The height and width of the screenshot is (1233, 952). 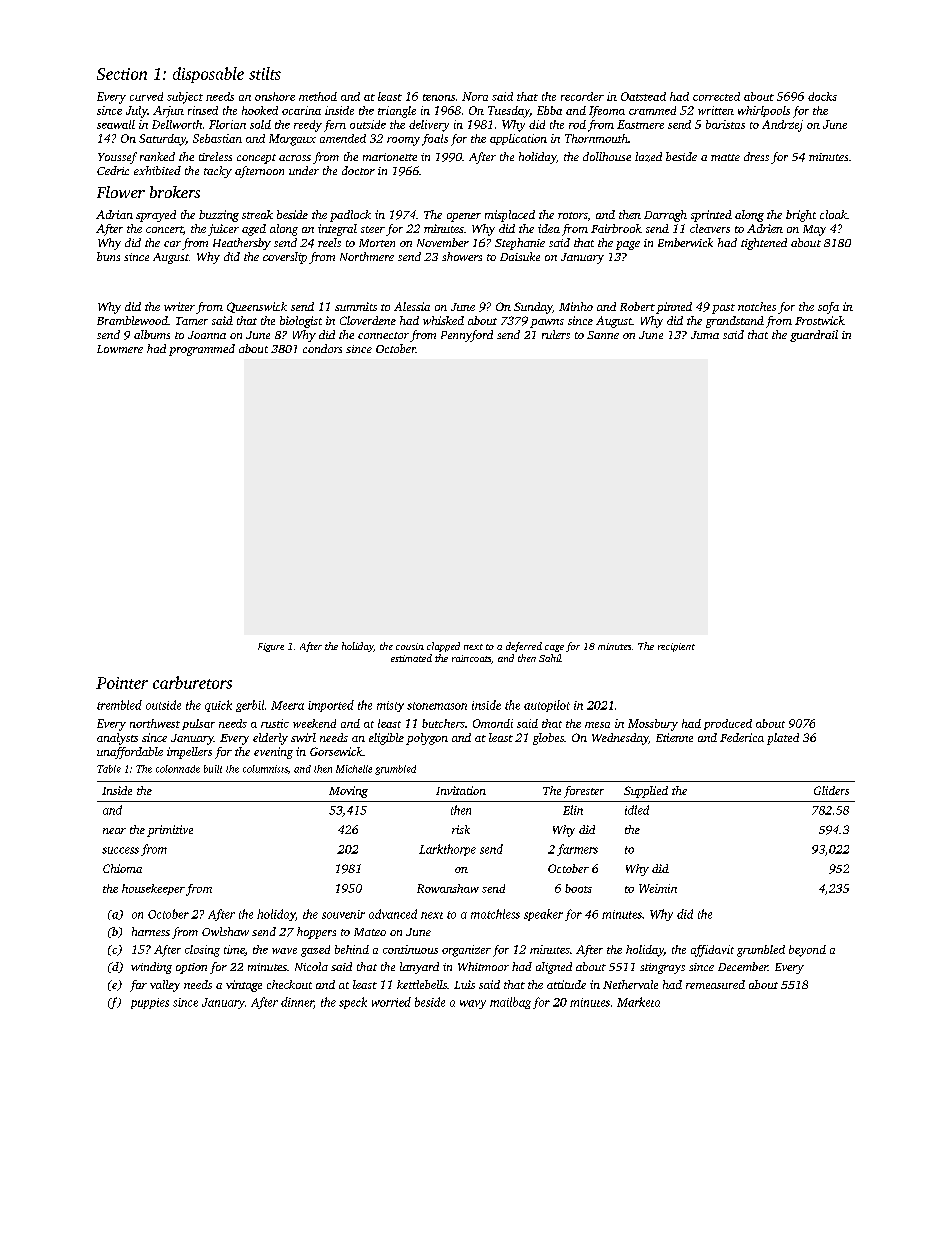 What do you see at coordinates (807, 951) in the screenshot?
I see `beyond` at bounding box center [807, 951].
